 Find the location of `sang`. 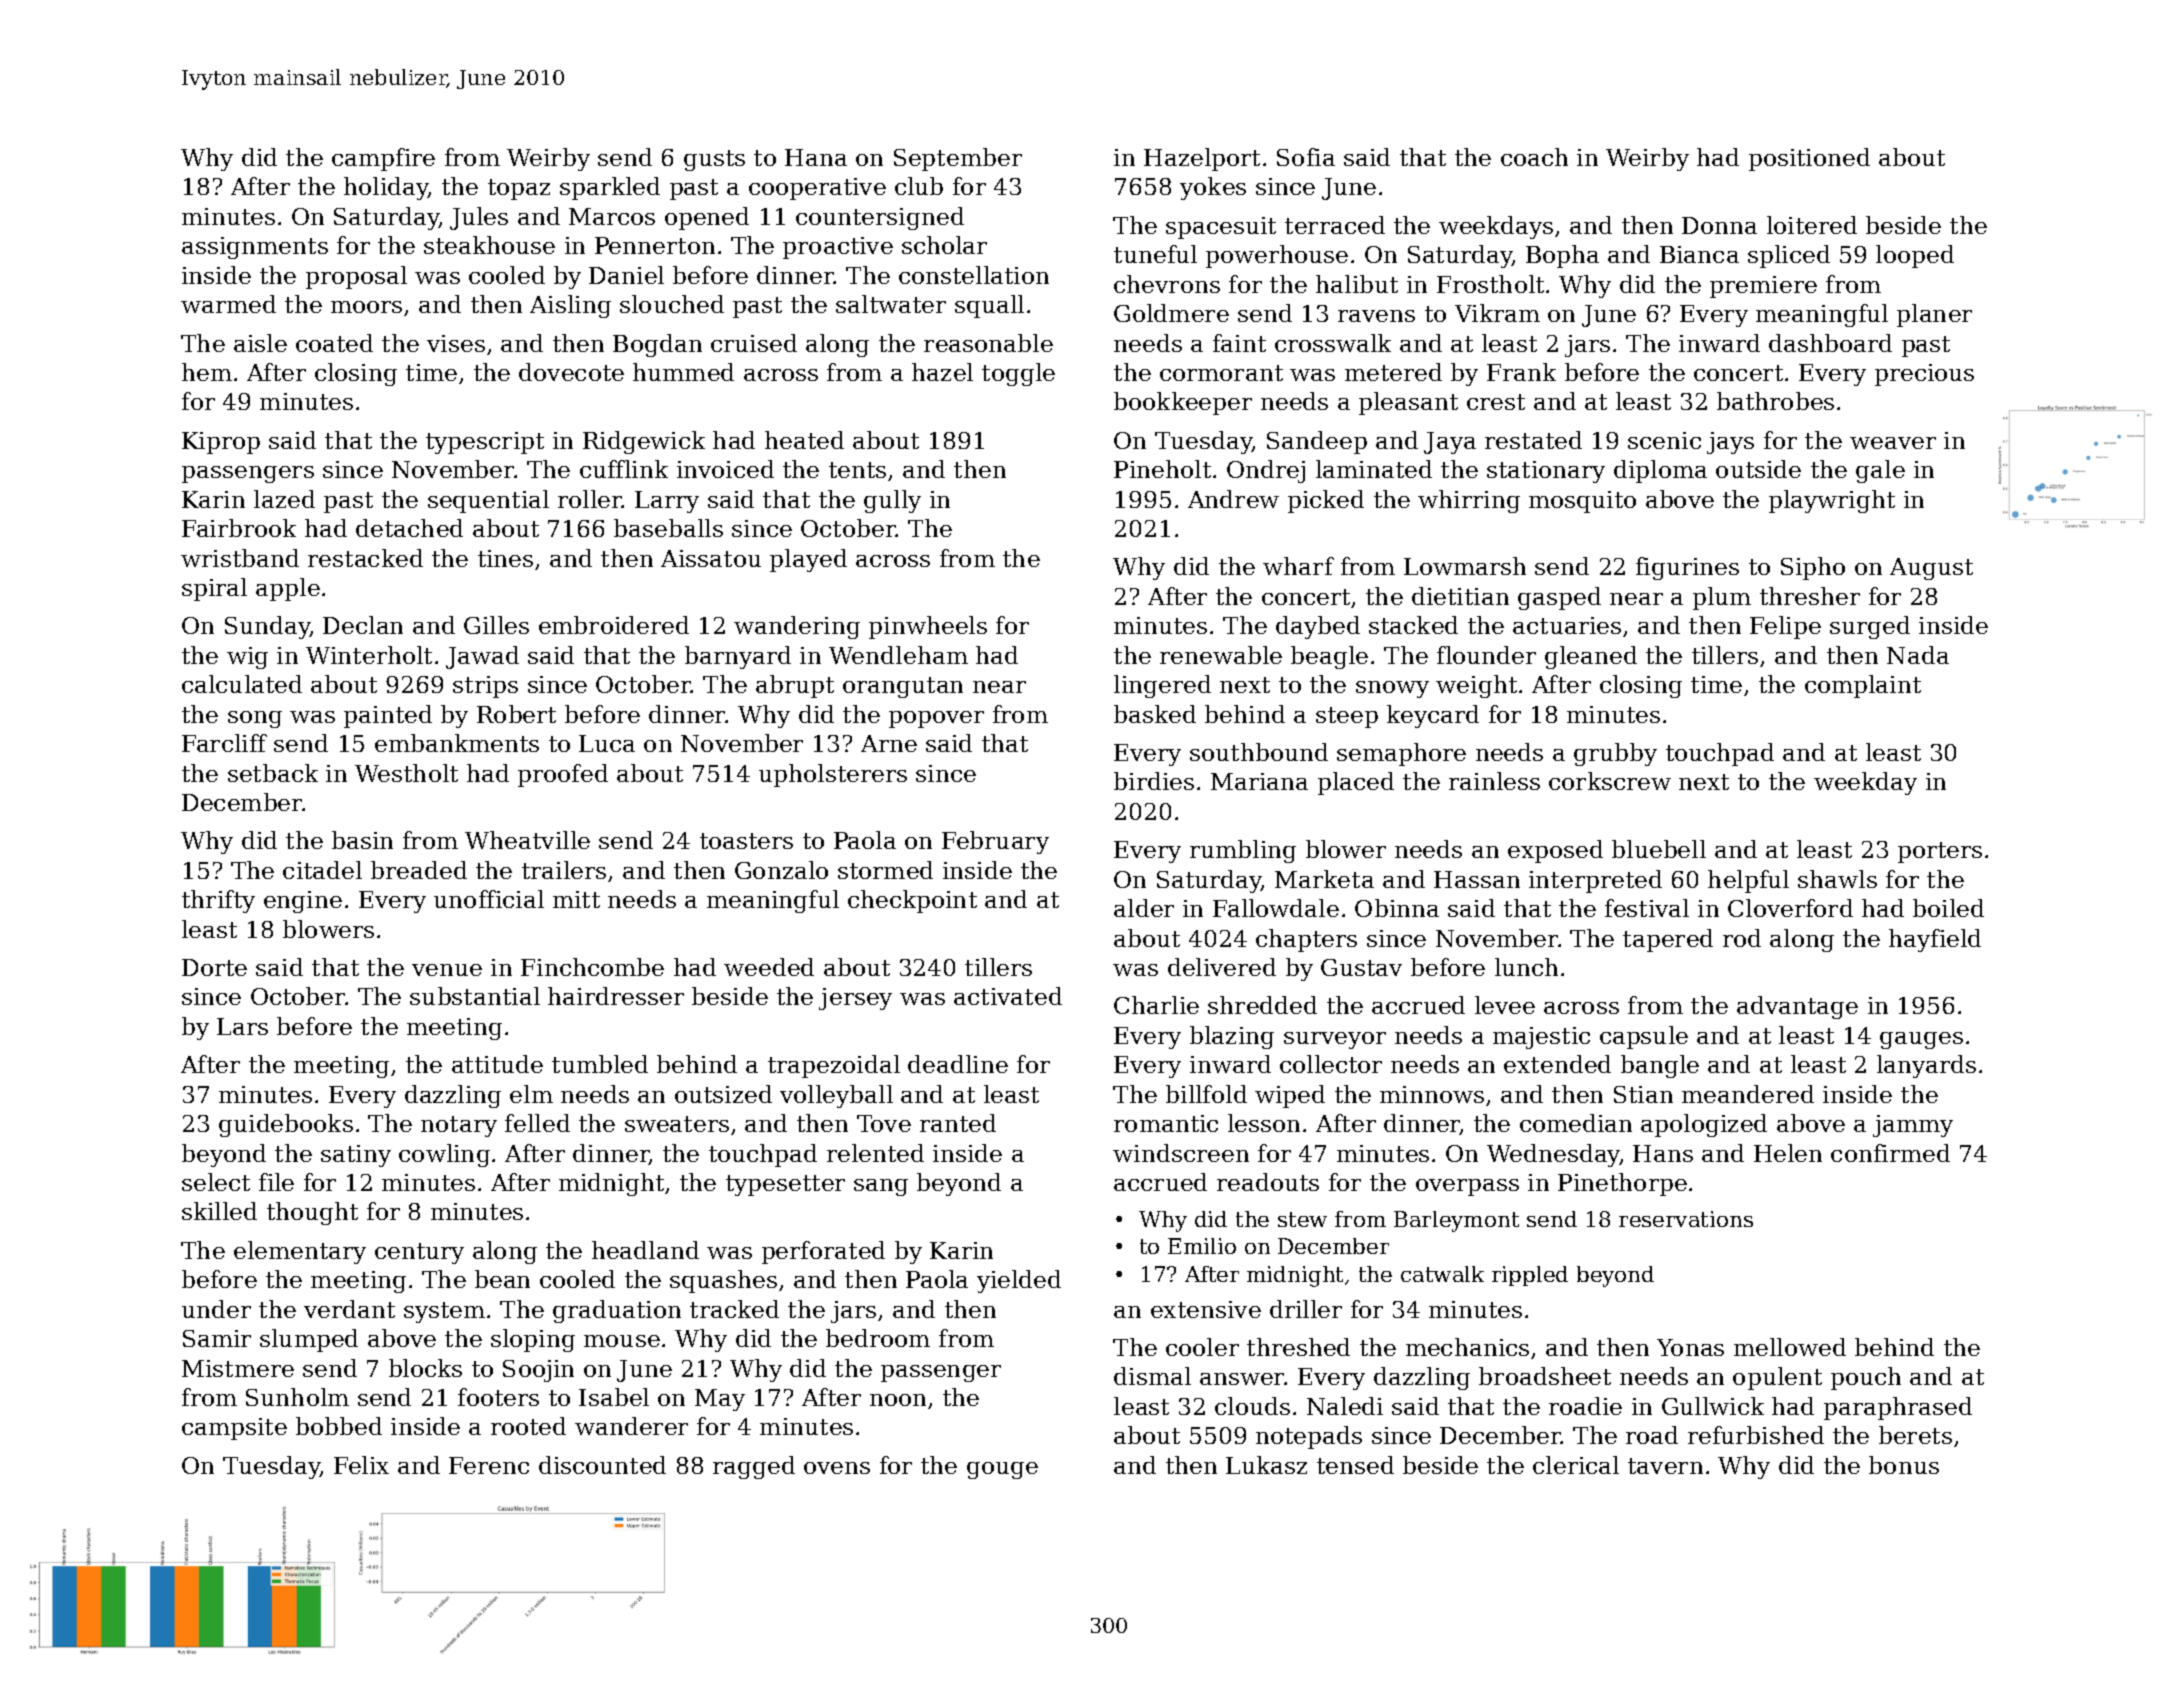

sang is located at coordinates (881, 1187).
